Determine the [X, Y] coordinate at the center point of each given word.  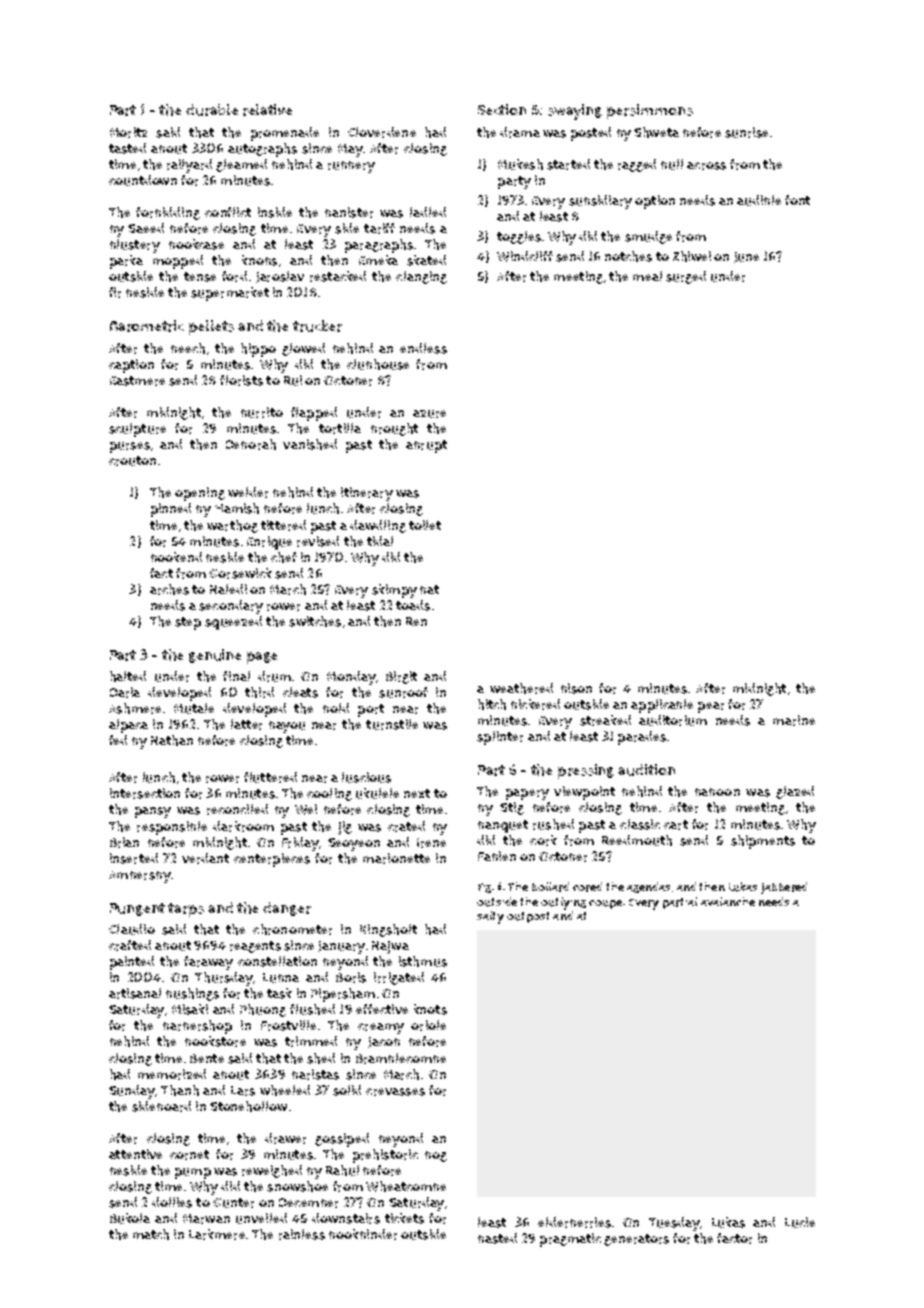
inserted [134, 858]
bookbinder [363, 1234]
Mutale [194, 708]
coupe [605, 904]
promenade [285, 134]
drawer [285, 1138]
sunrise [746, 132]
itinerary [367, 494]
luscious [366, 777]
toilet [425, 525]
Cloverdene [382, 132]
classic [640, 824]
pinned [171, 510]
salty [490, 917]
